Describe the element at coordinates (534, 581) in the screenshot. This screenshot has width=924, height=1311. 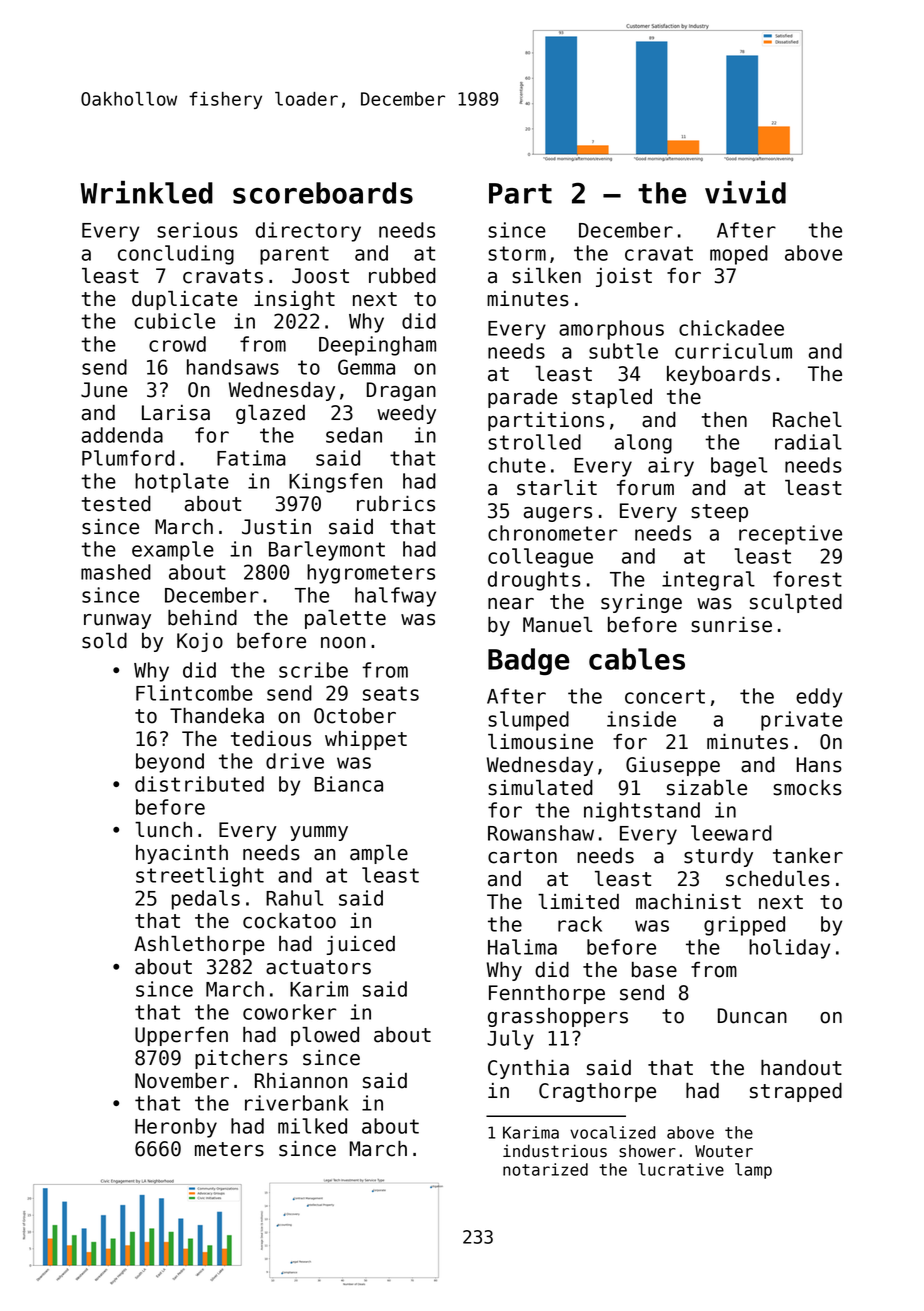
I see `droughts` at that location.
